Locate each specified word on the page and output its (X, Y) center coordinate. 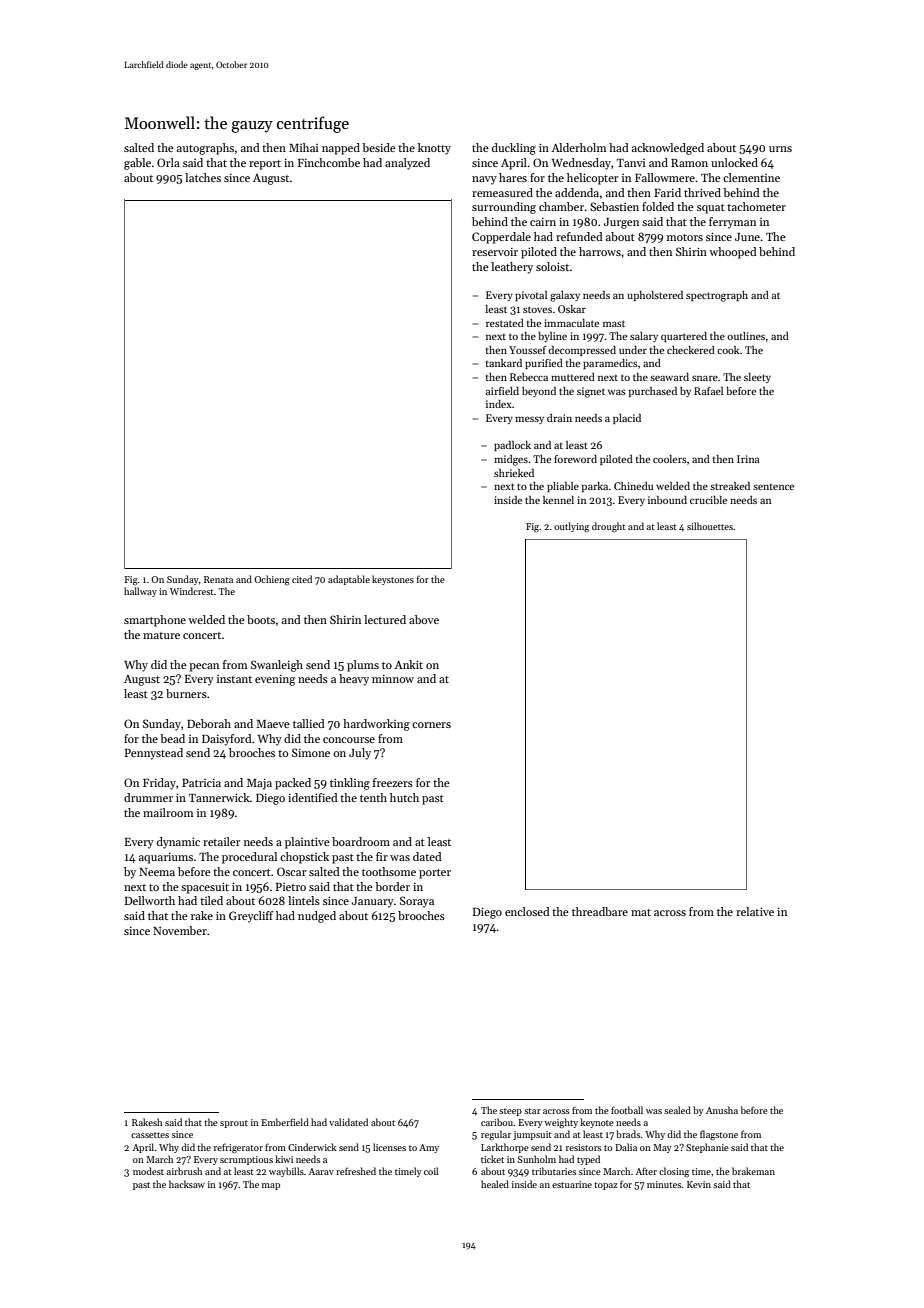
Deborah (209, 723)
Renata (218, 579)
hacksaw (187, 1184)
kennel (558, 500)
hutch (404, 797)
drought (609, 527)
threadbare (600, 911)
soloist (552, 266)
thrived (702, 192)
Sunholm (537, 1159)
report (265, 165)
